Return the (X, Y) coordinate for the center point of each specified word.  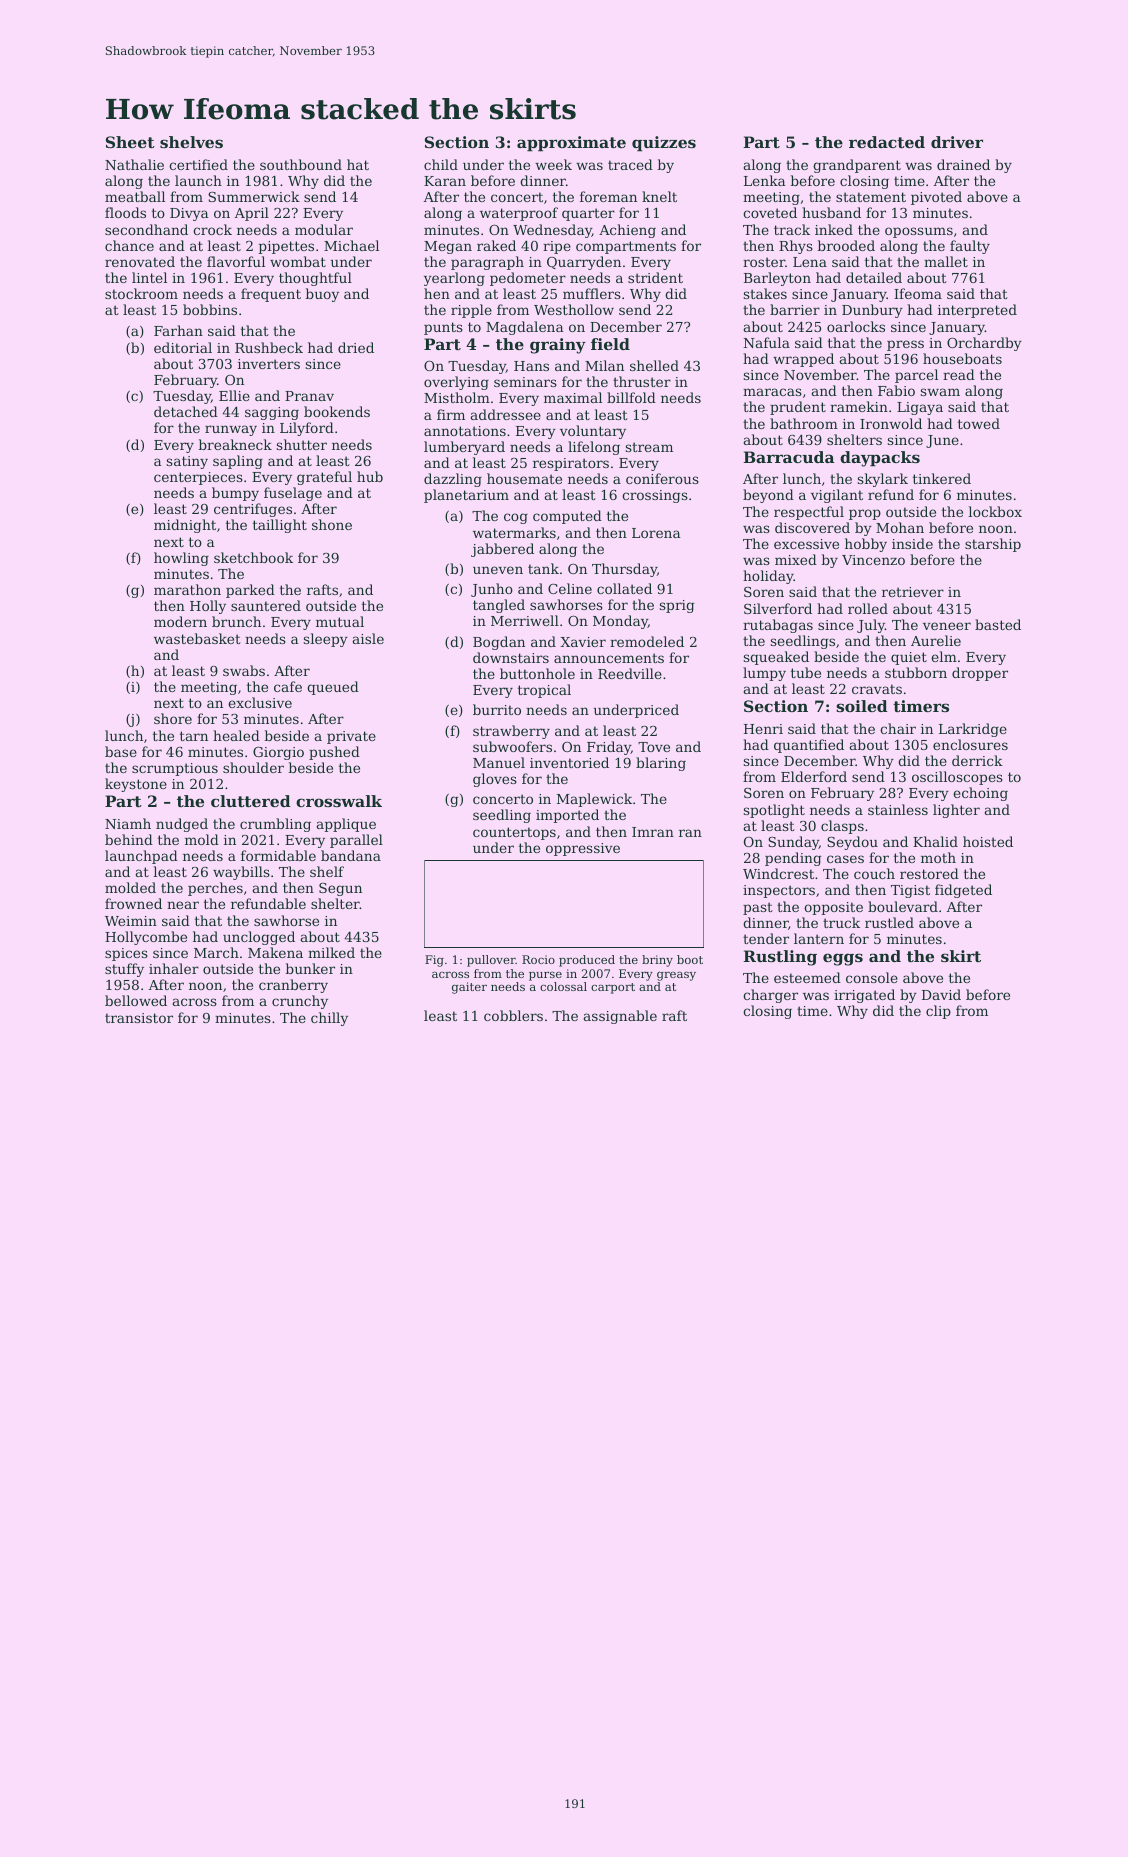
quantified (809, 746)
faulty (970, 247)
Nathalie (134, 164)
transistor (139, 1018)
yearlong (454, 279)
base (121, 751)
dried (356, 347)
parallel (356, 841)
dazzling (453, 480)
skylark (883, 480)
